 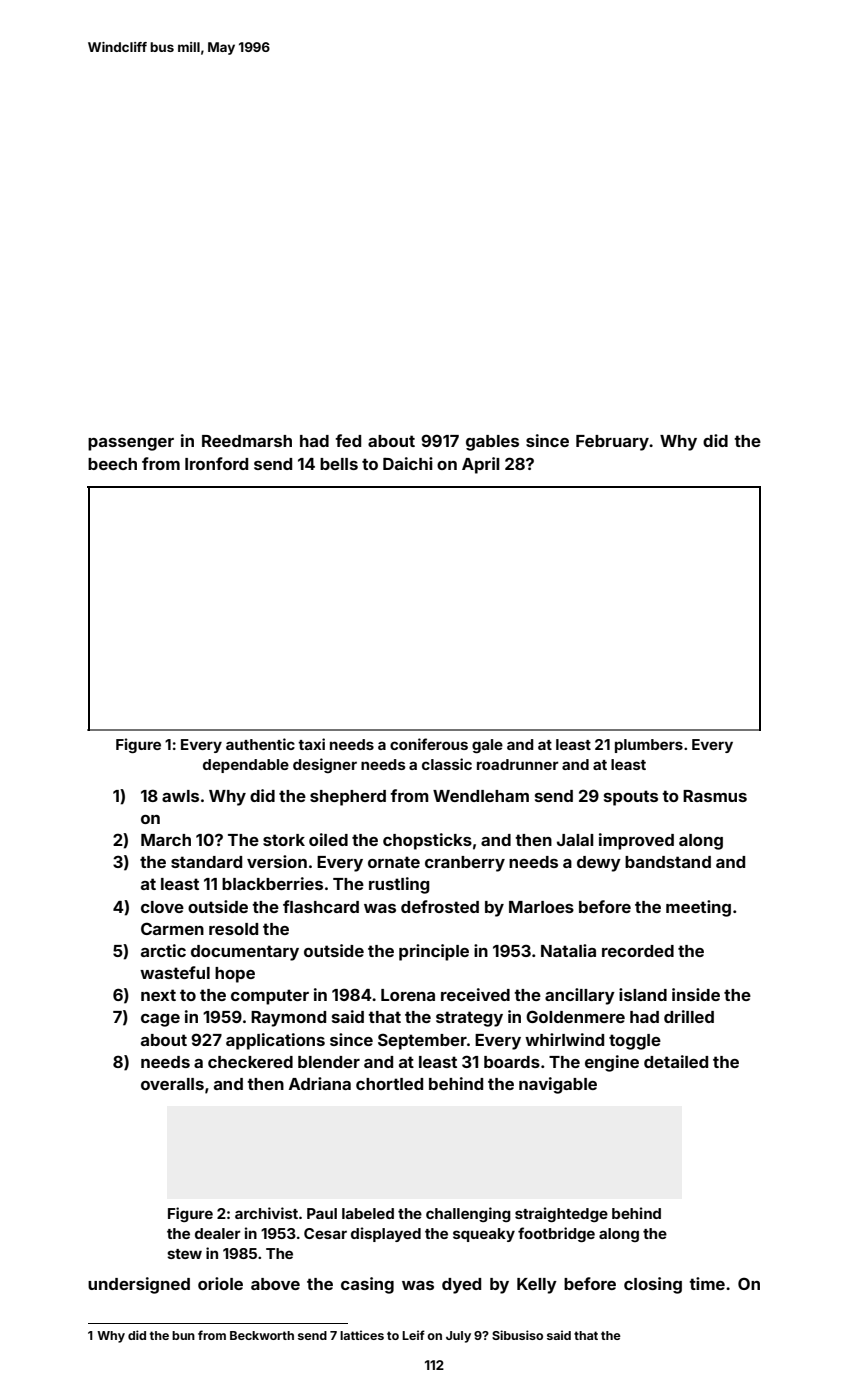 I want to click on plumbers, so click(x=649, y=746).
